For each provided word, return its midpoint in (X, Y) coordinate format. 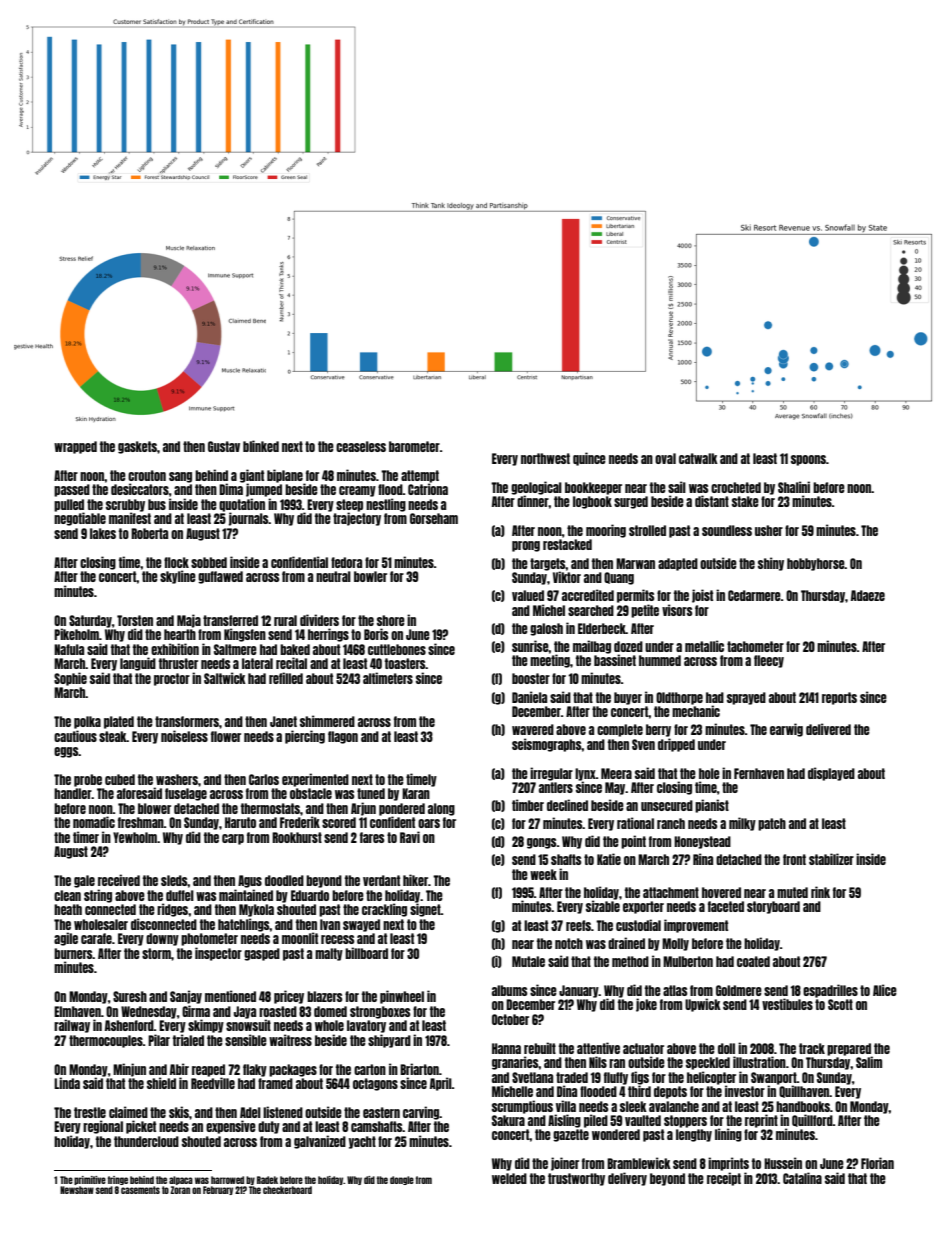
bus (157, 504)
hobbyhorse (816, 564)
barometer (414, 446)
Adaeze (868, 595)
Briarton (419, 1069)
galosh (546, 629)
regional (103, 1127)
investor (745, 1091)
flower (226, 736)
